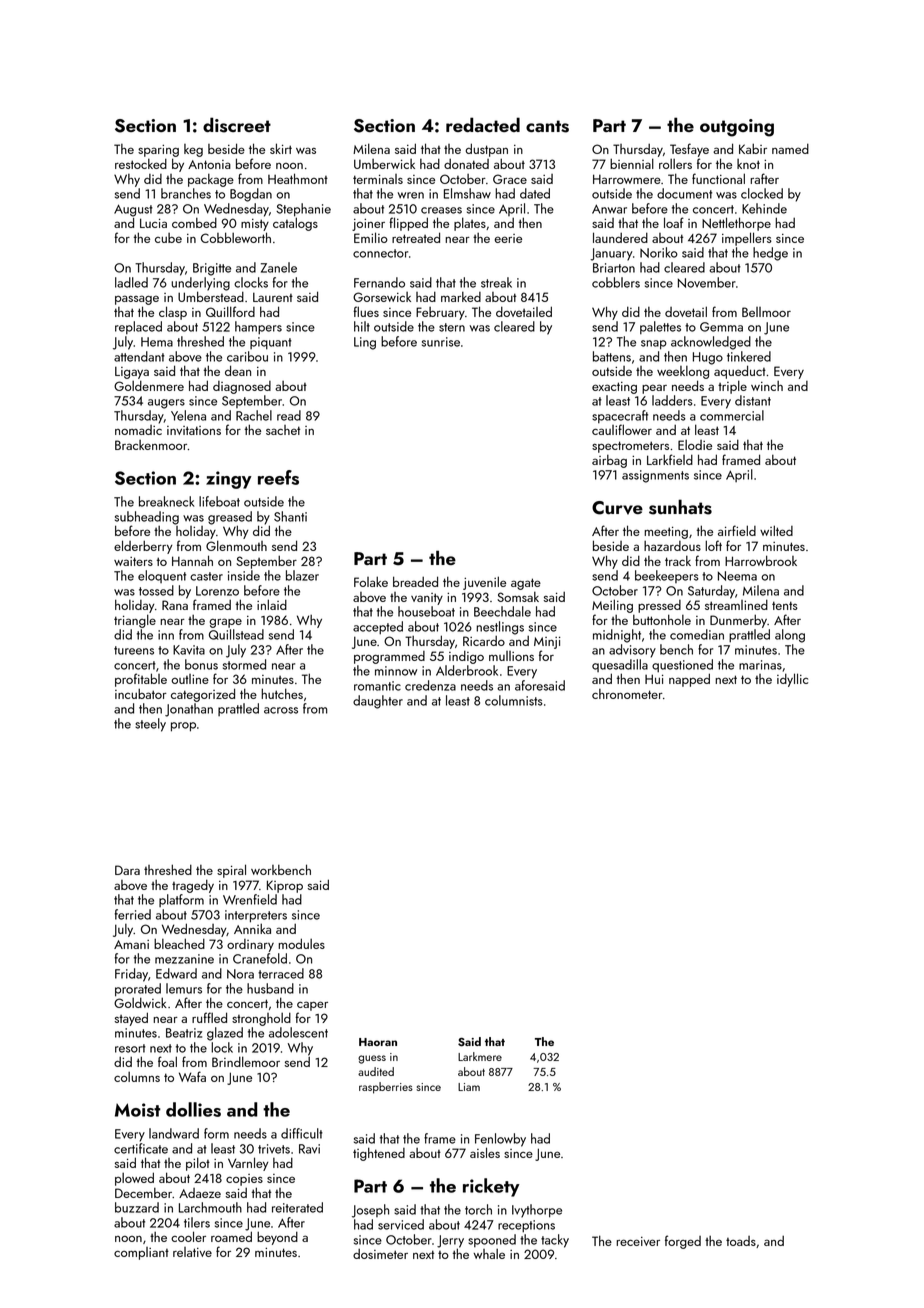 The image size is (924, 1308). I want to click on certificate, so click(141, 1148).
